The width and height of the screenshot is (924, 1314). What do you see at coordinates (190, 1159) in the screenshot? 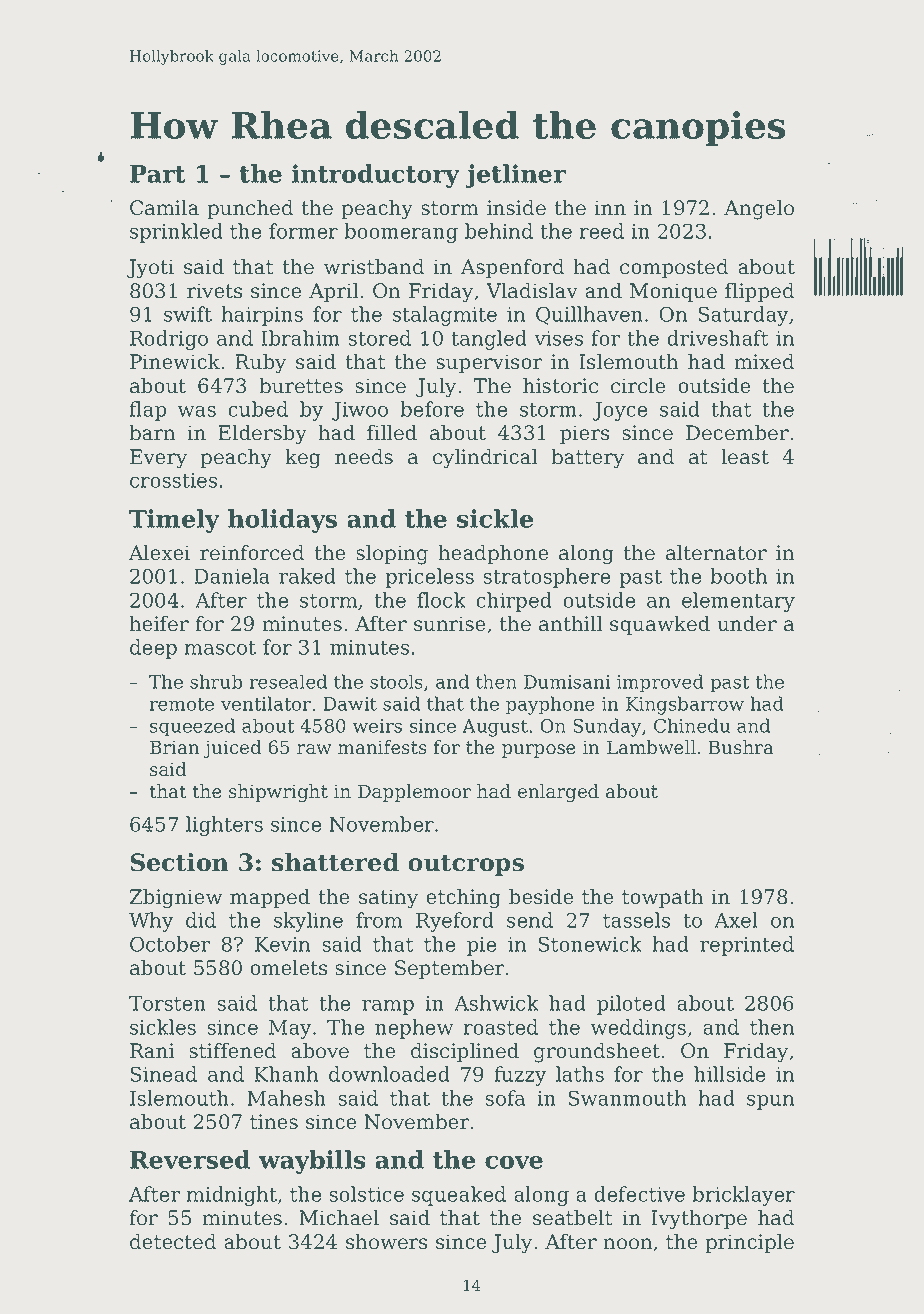
I see `Reversed` at bounding box center [190, 1159].
